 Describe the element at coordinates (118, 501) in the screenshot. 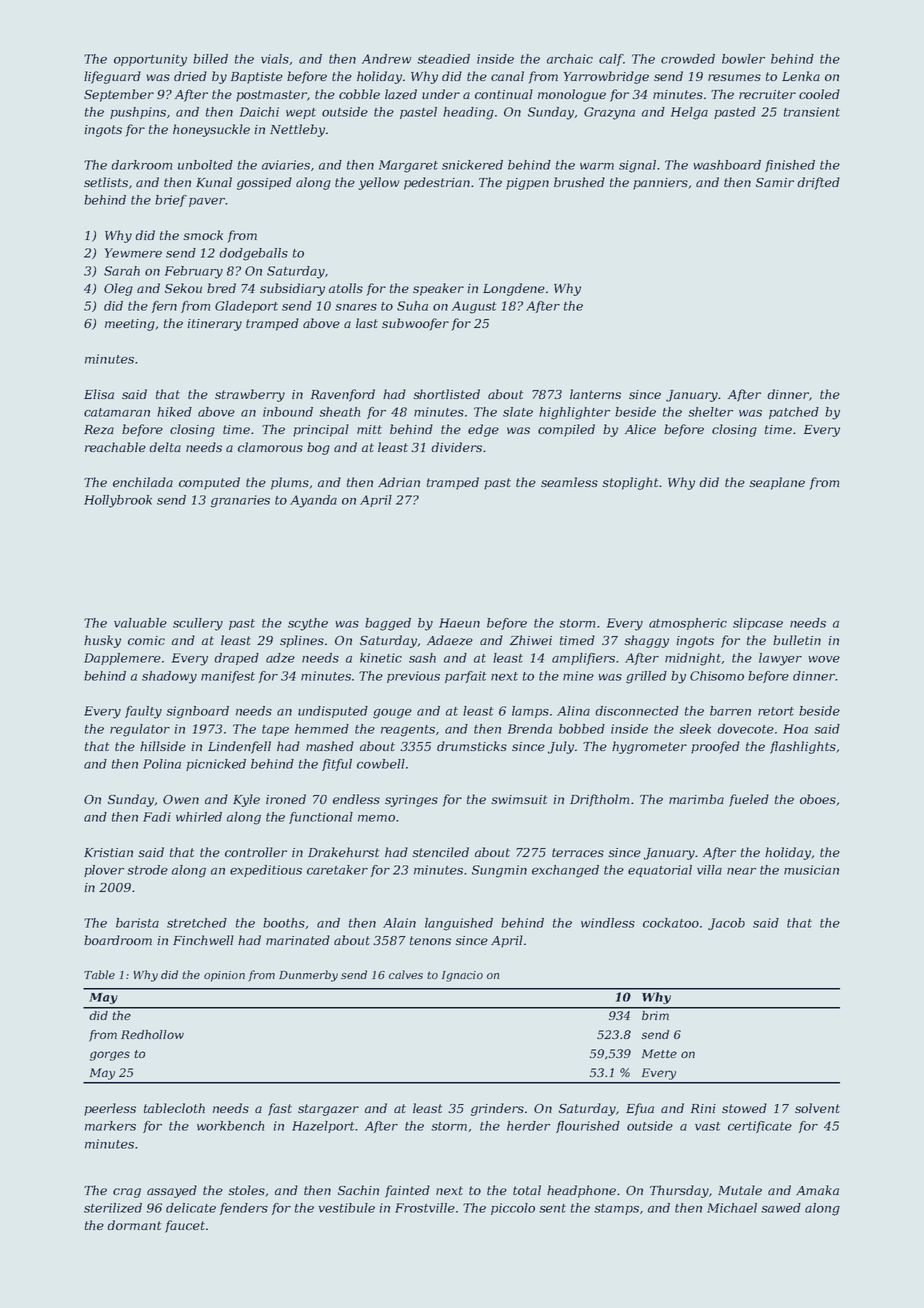

I see `Hollybrook` at that location.
